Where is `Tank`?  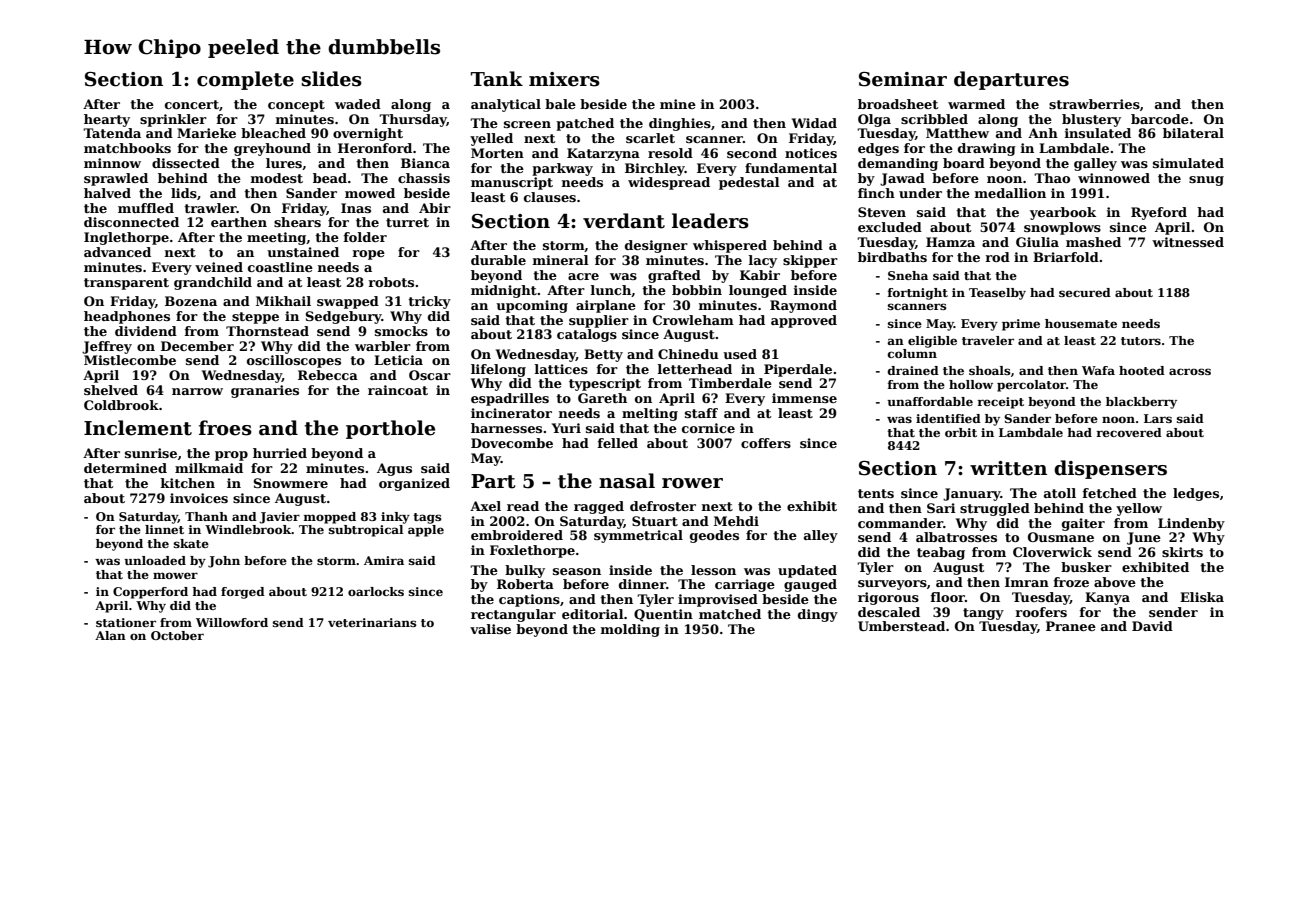
Tank is located at coordinates (497, 79).
